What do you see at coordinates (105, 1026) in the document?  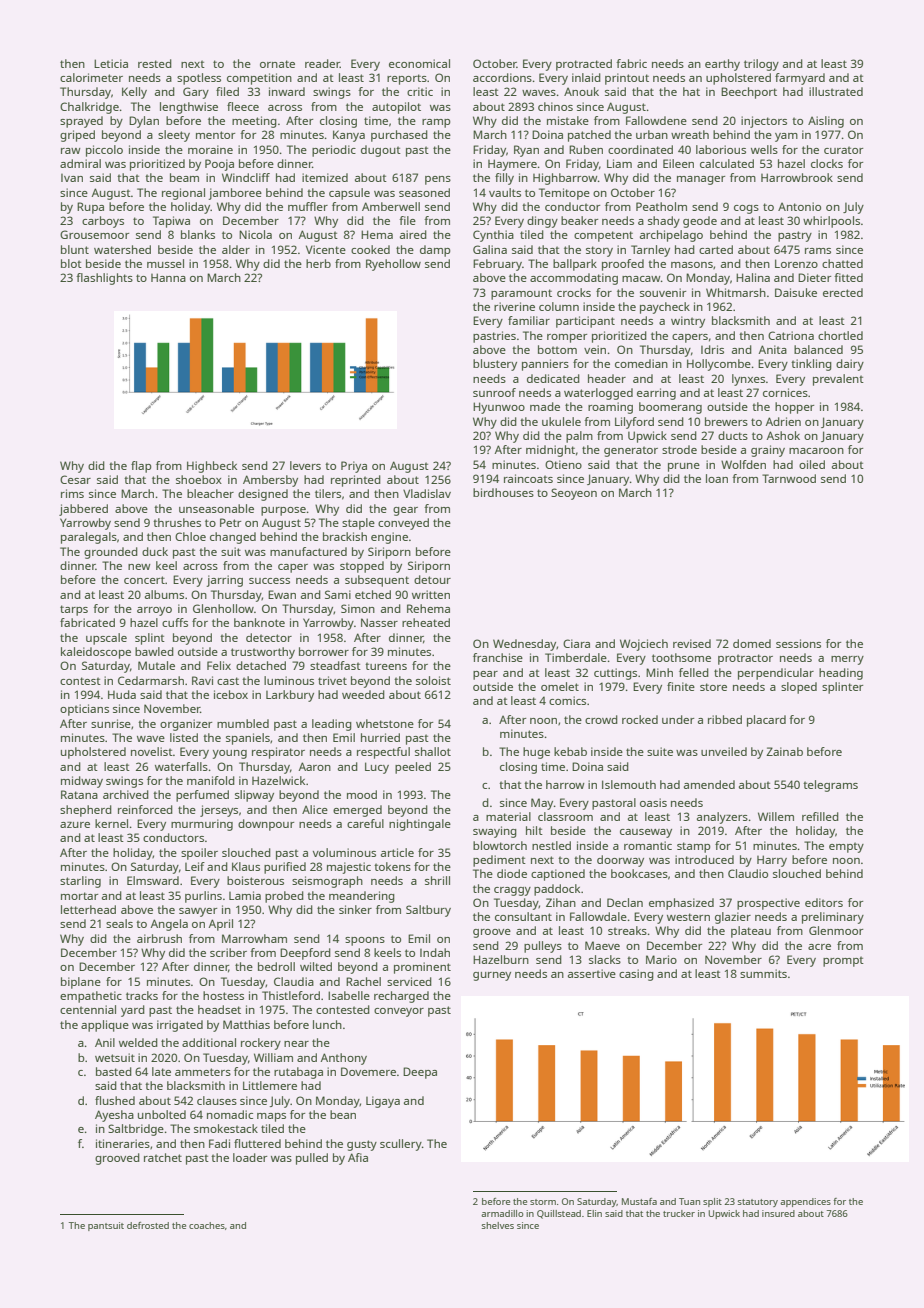 I see `applique` at bounding box center [105, 1026].
